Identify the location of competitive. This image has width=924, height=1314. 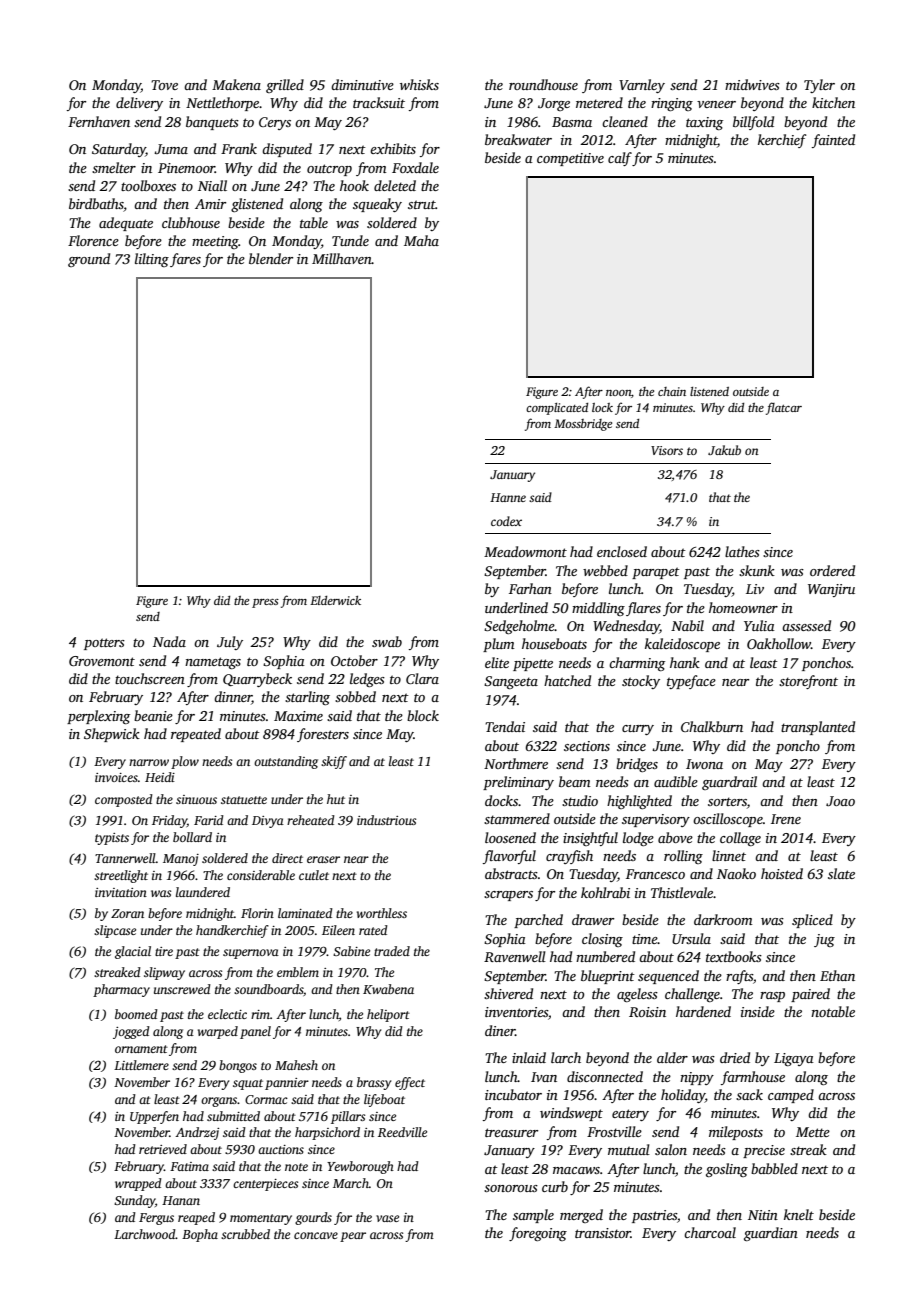
(570, 159).
